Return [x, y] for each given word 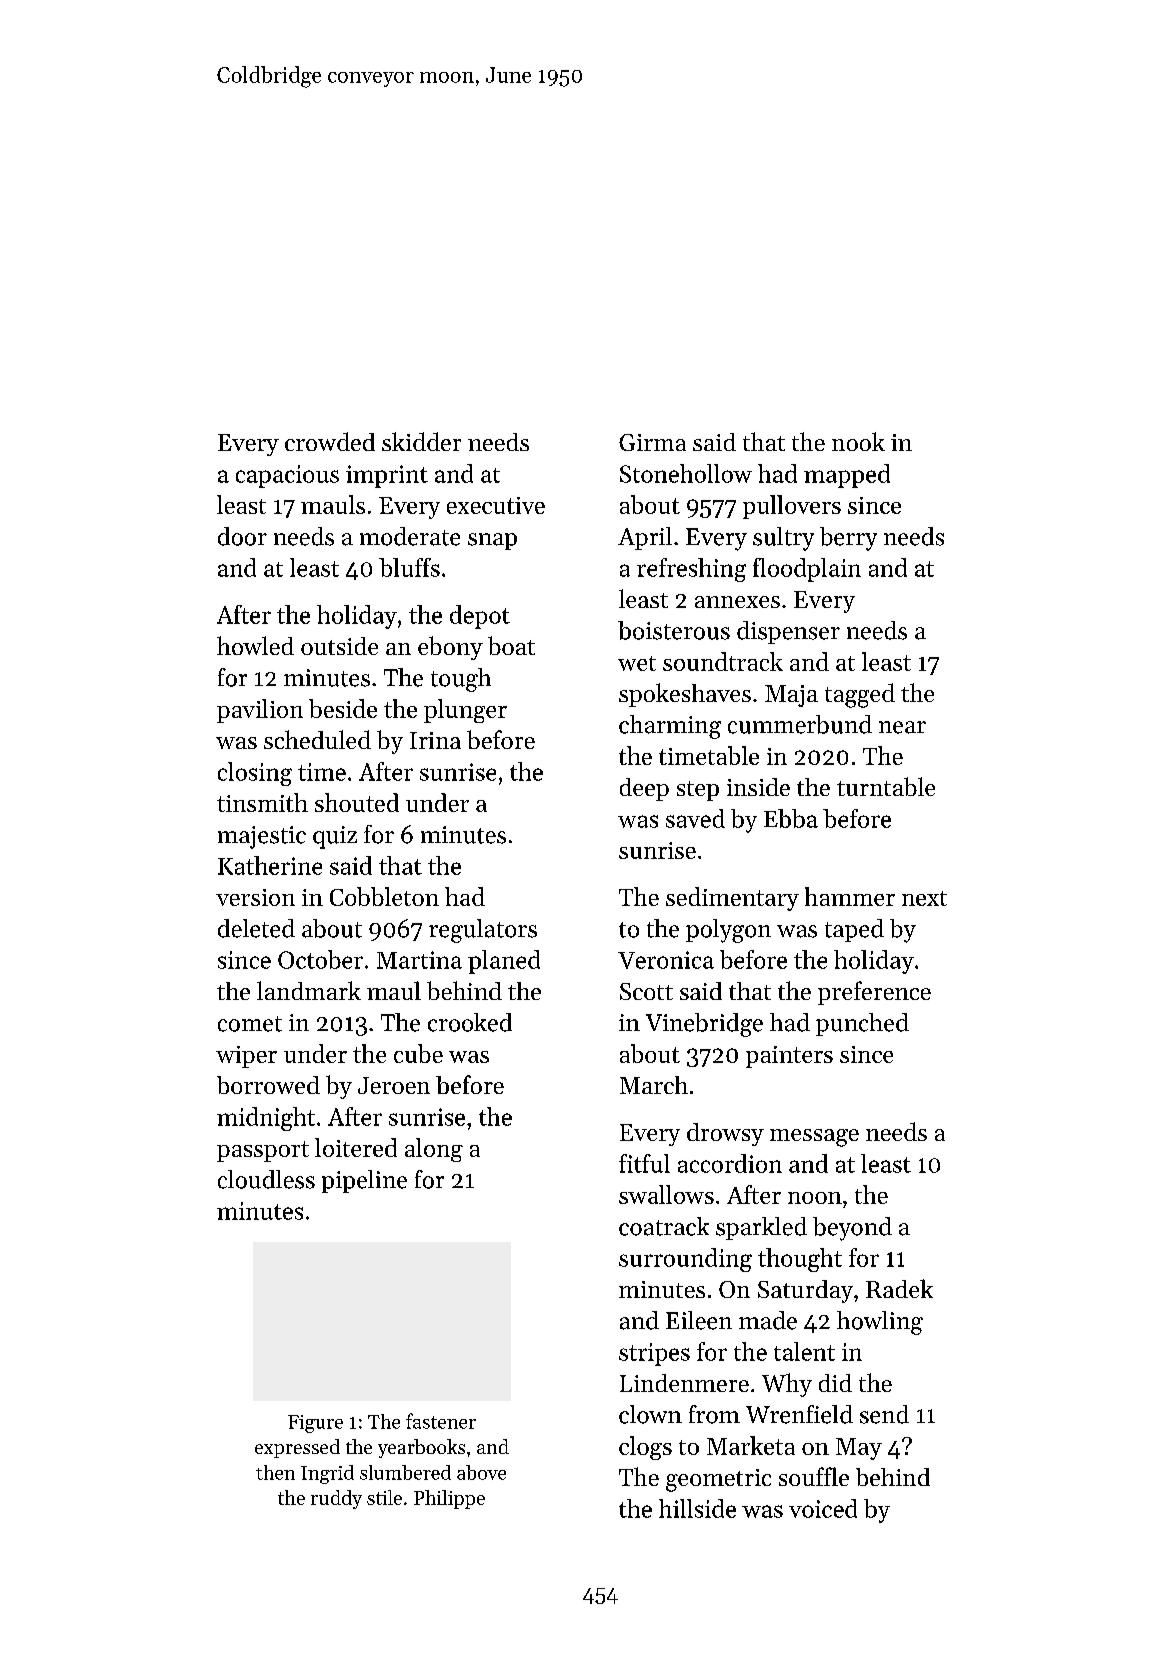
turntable [886, 786]
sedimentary [732, 899]
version [255, 897]
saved [695, 818]
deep [644, 789]
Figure [315, 1424]
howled [255, 645]
